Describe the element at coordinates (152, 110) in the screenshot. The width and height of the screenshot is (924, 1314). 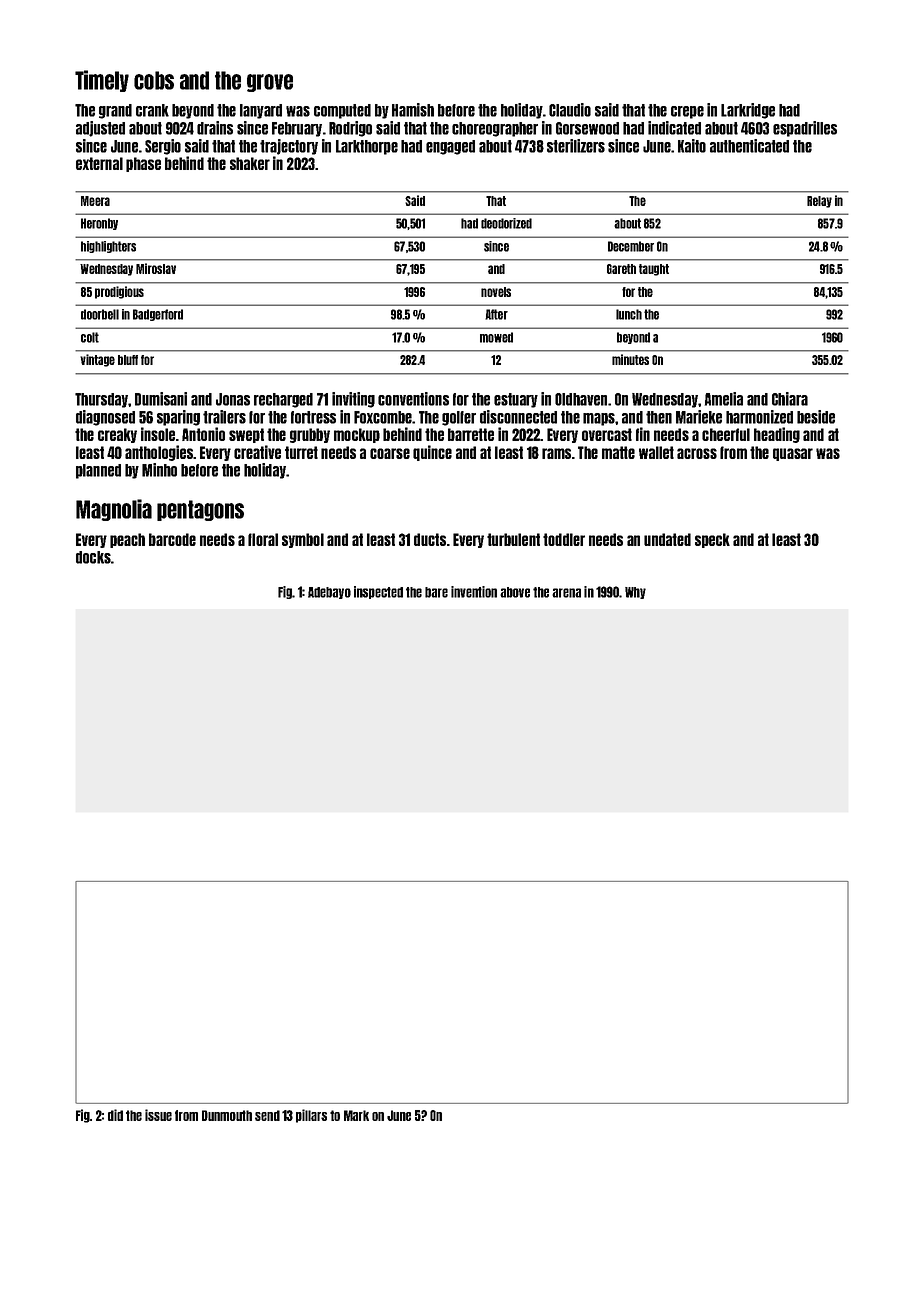
I see `crank` at that location.
